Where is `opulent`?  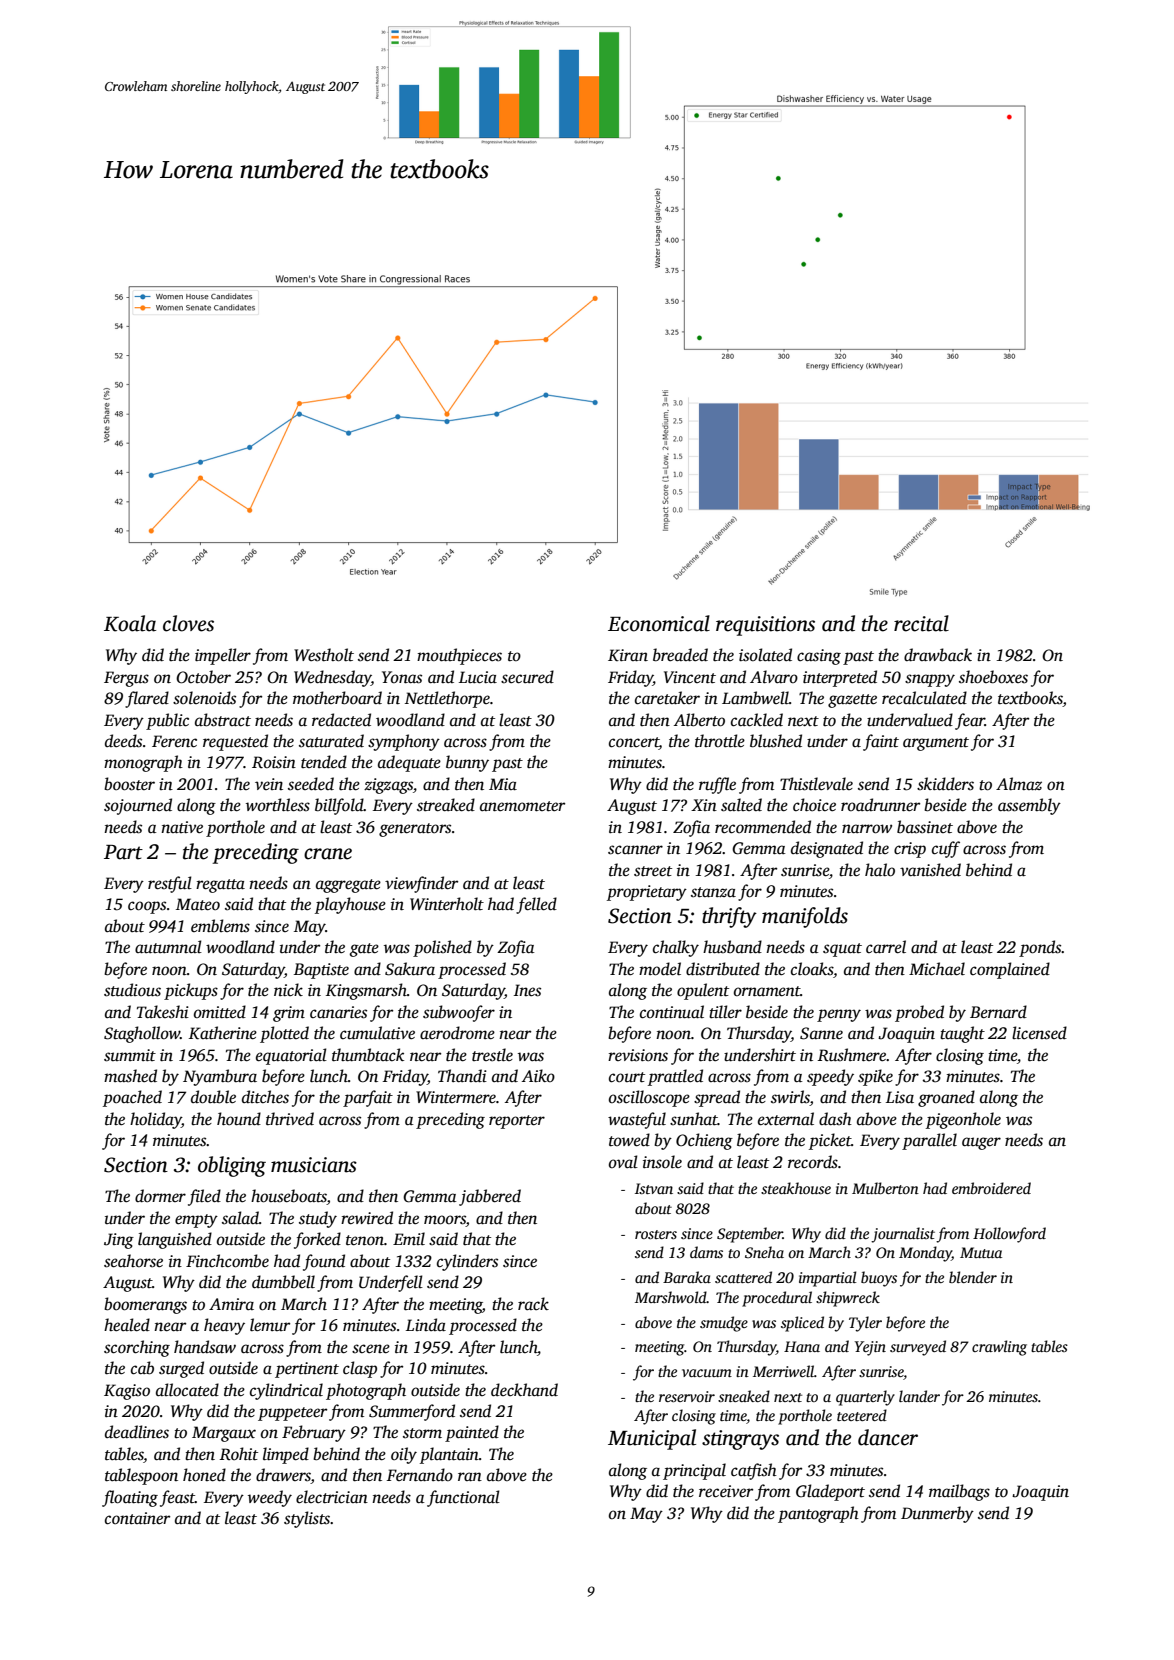 opulent is located at coordinates (703, 991).
